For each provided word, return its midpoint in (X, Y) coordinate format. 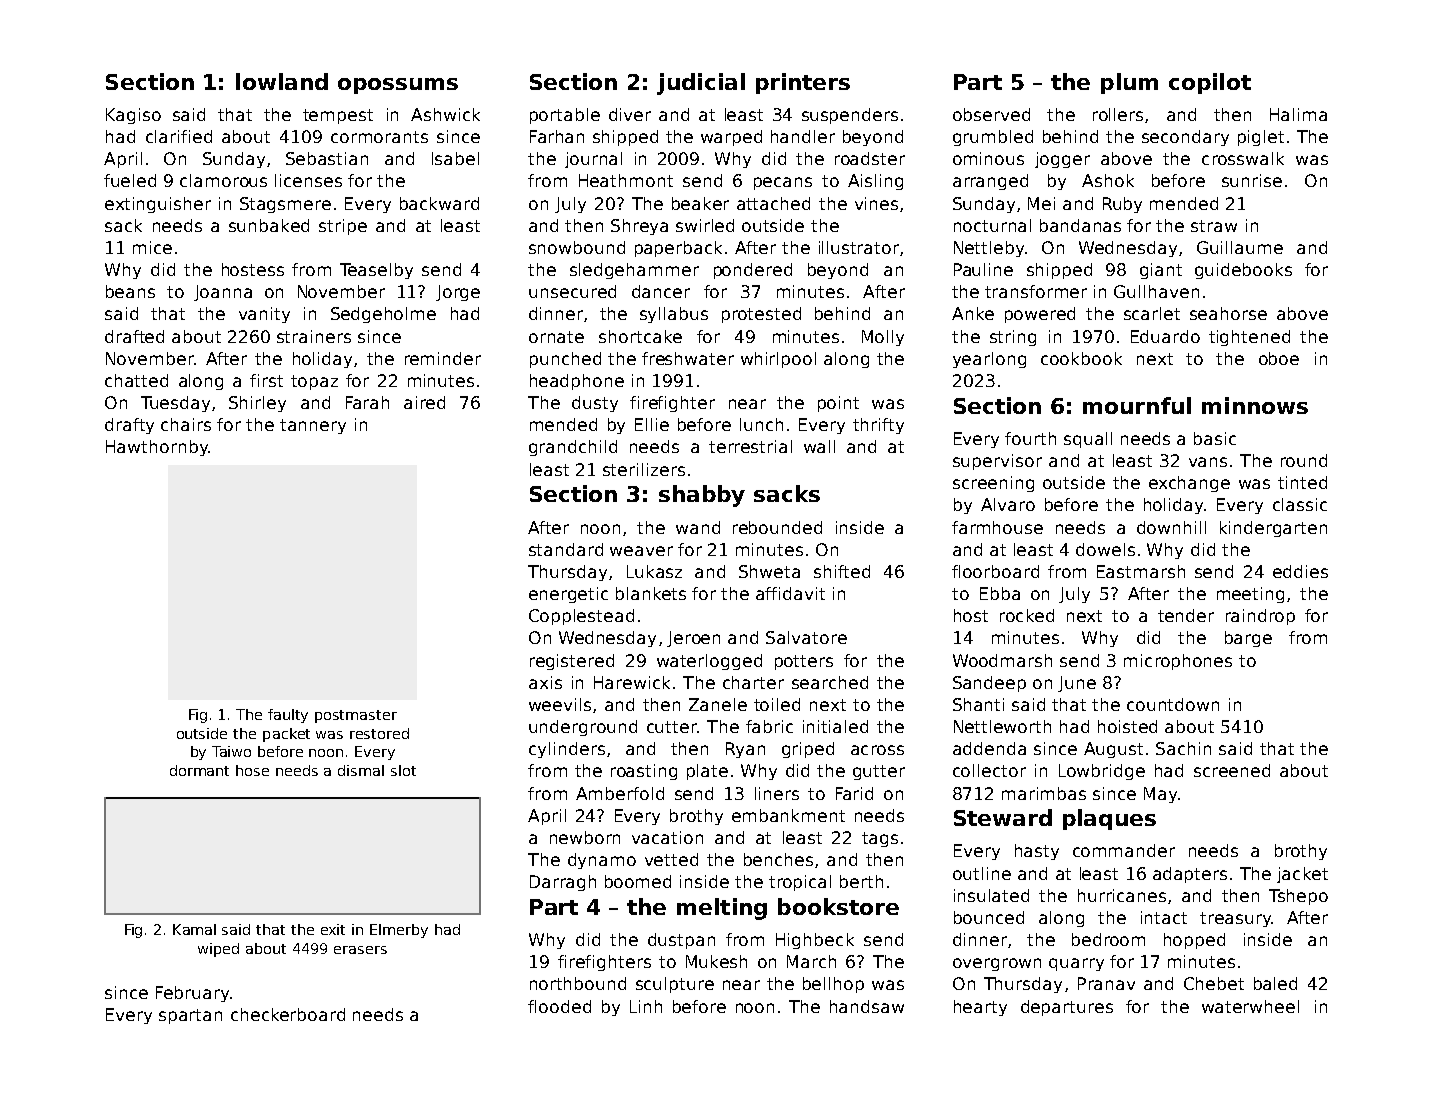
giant (1161, 271)
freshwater (688, 358)
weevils (560, 704)
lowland (282, 81)
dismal (361, 770)
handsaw (867, 1006)
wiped (218, 950)
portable (565, 116)
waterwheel (1250, 1006)
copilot (1210, 83)
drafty (129, 426)
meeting (1250, 595)
